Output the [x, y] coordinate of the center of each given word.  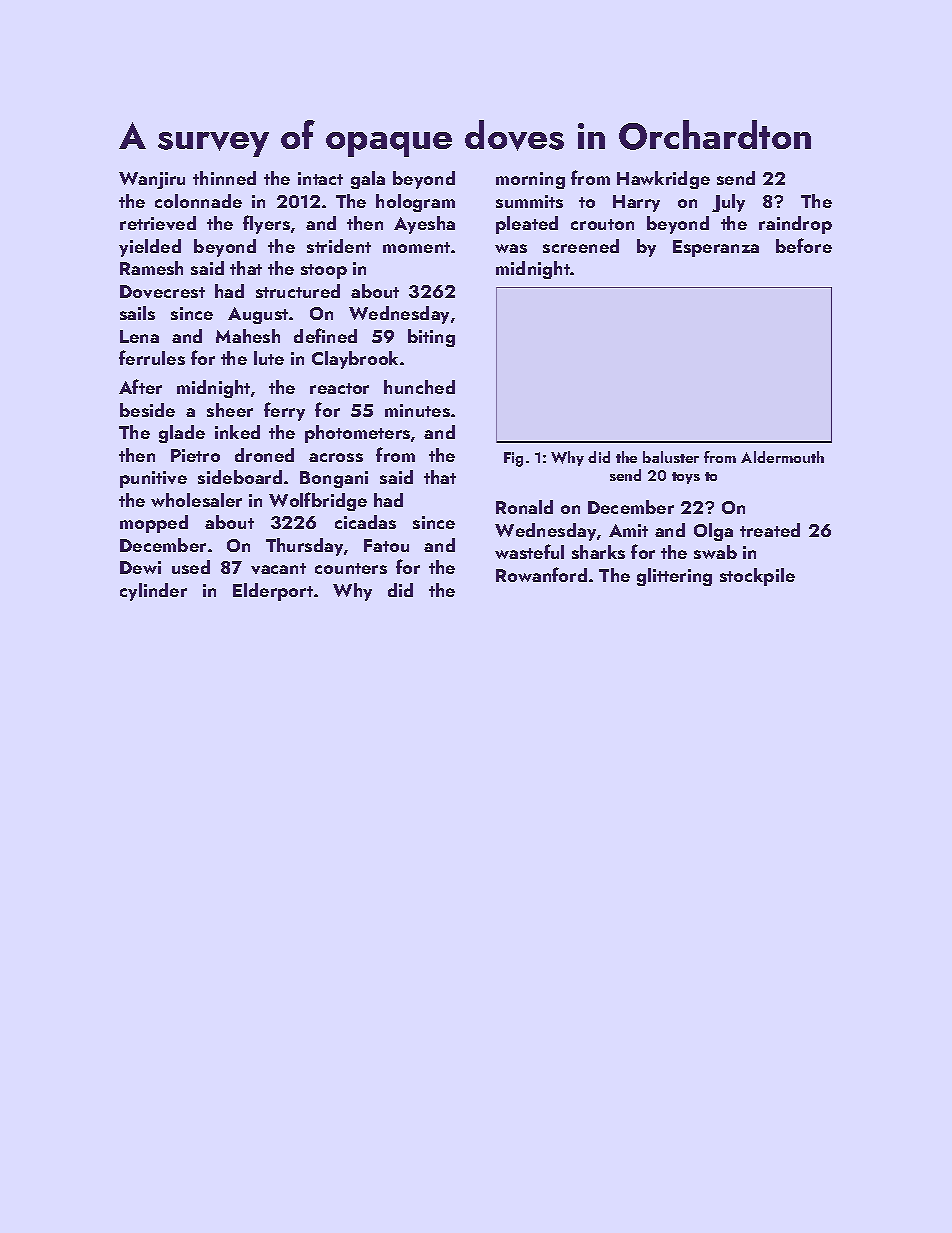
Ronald [524, 507]
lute [269, 358]
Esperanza [716, 248]
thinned [224, 178]
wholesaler [196, 500]
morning [530, 180]
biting [431, 338]
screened [581, 246]
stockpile [757, 577]
